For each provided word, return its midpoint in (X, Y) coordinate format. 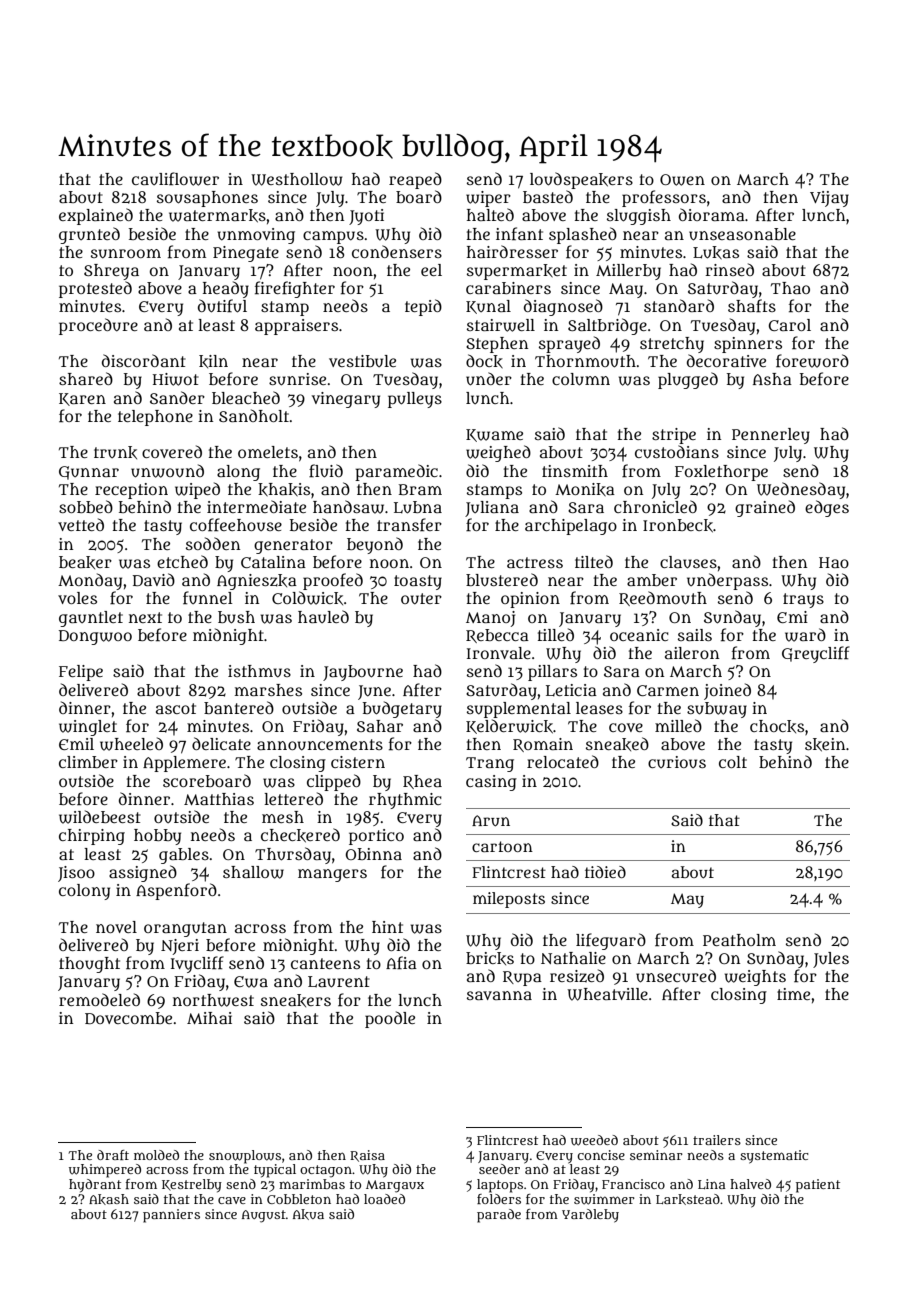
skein (825, 745)
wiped (197, 490)
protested (95, 289)
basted (548, 196)
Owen (682, 180)
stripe (674, 436)
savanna (499, 995)
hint (387, 927)
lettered (293, 798)
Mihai (209, 1018)
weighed (498, 453)
